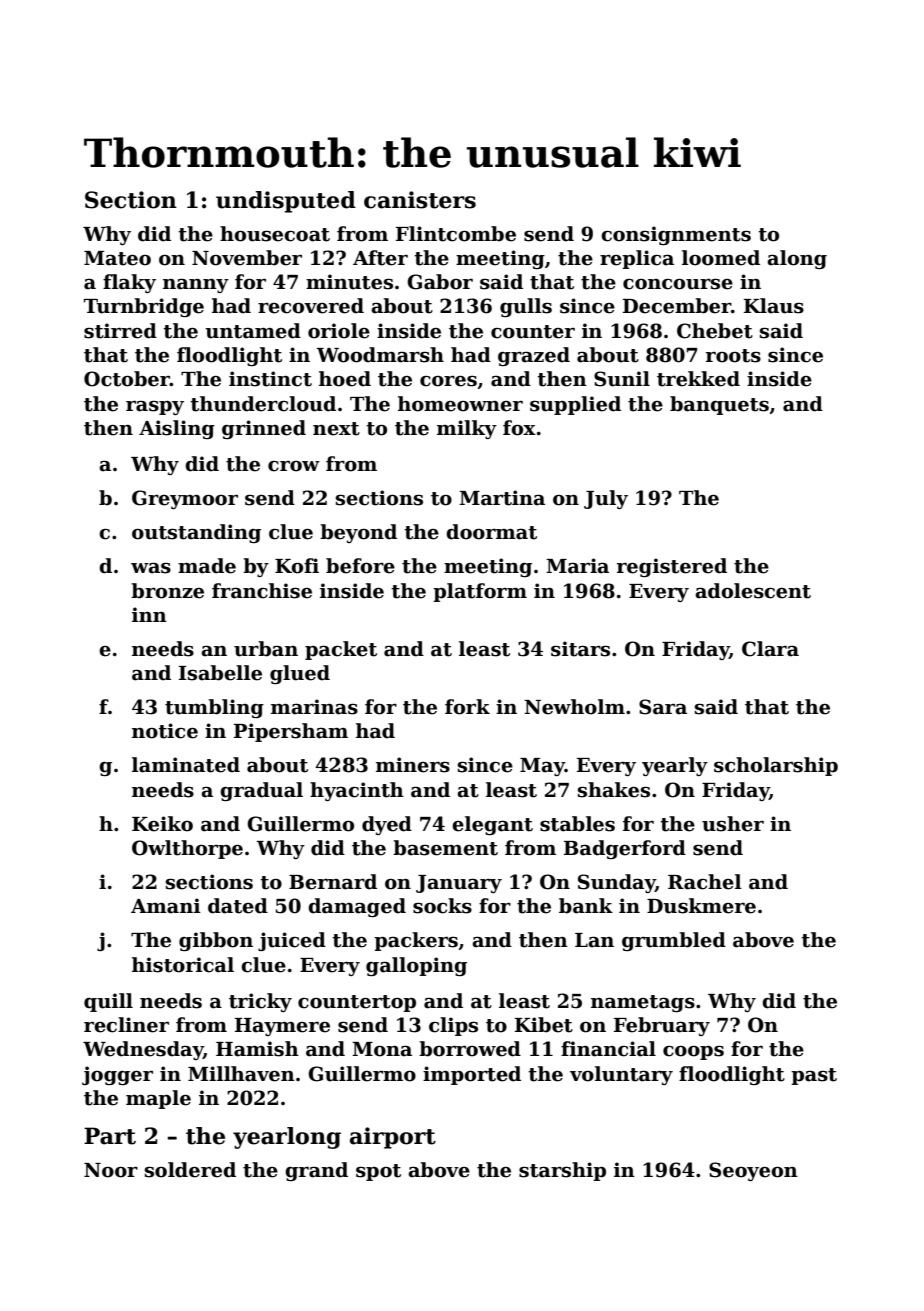 The height and width of the page is (1311, 924). I want to click on Martina, so click(502, 498).
